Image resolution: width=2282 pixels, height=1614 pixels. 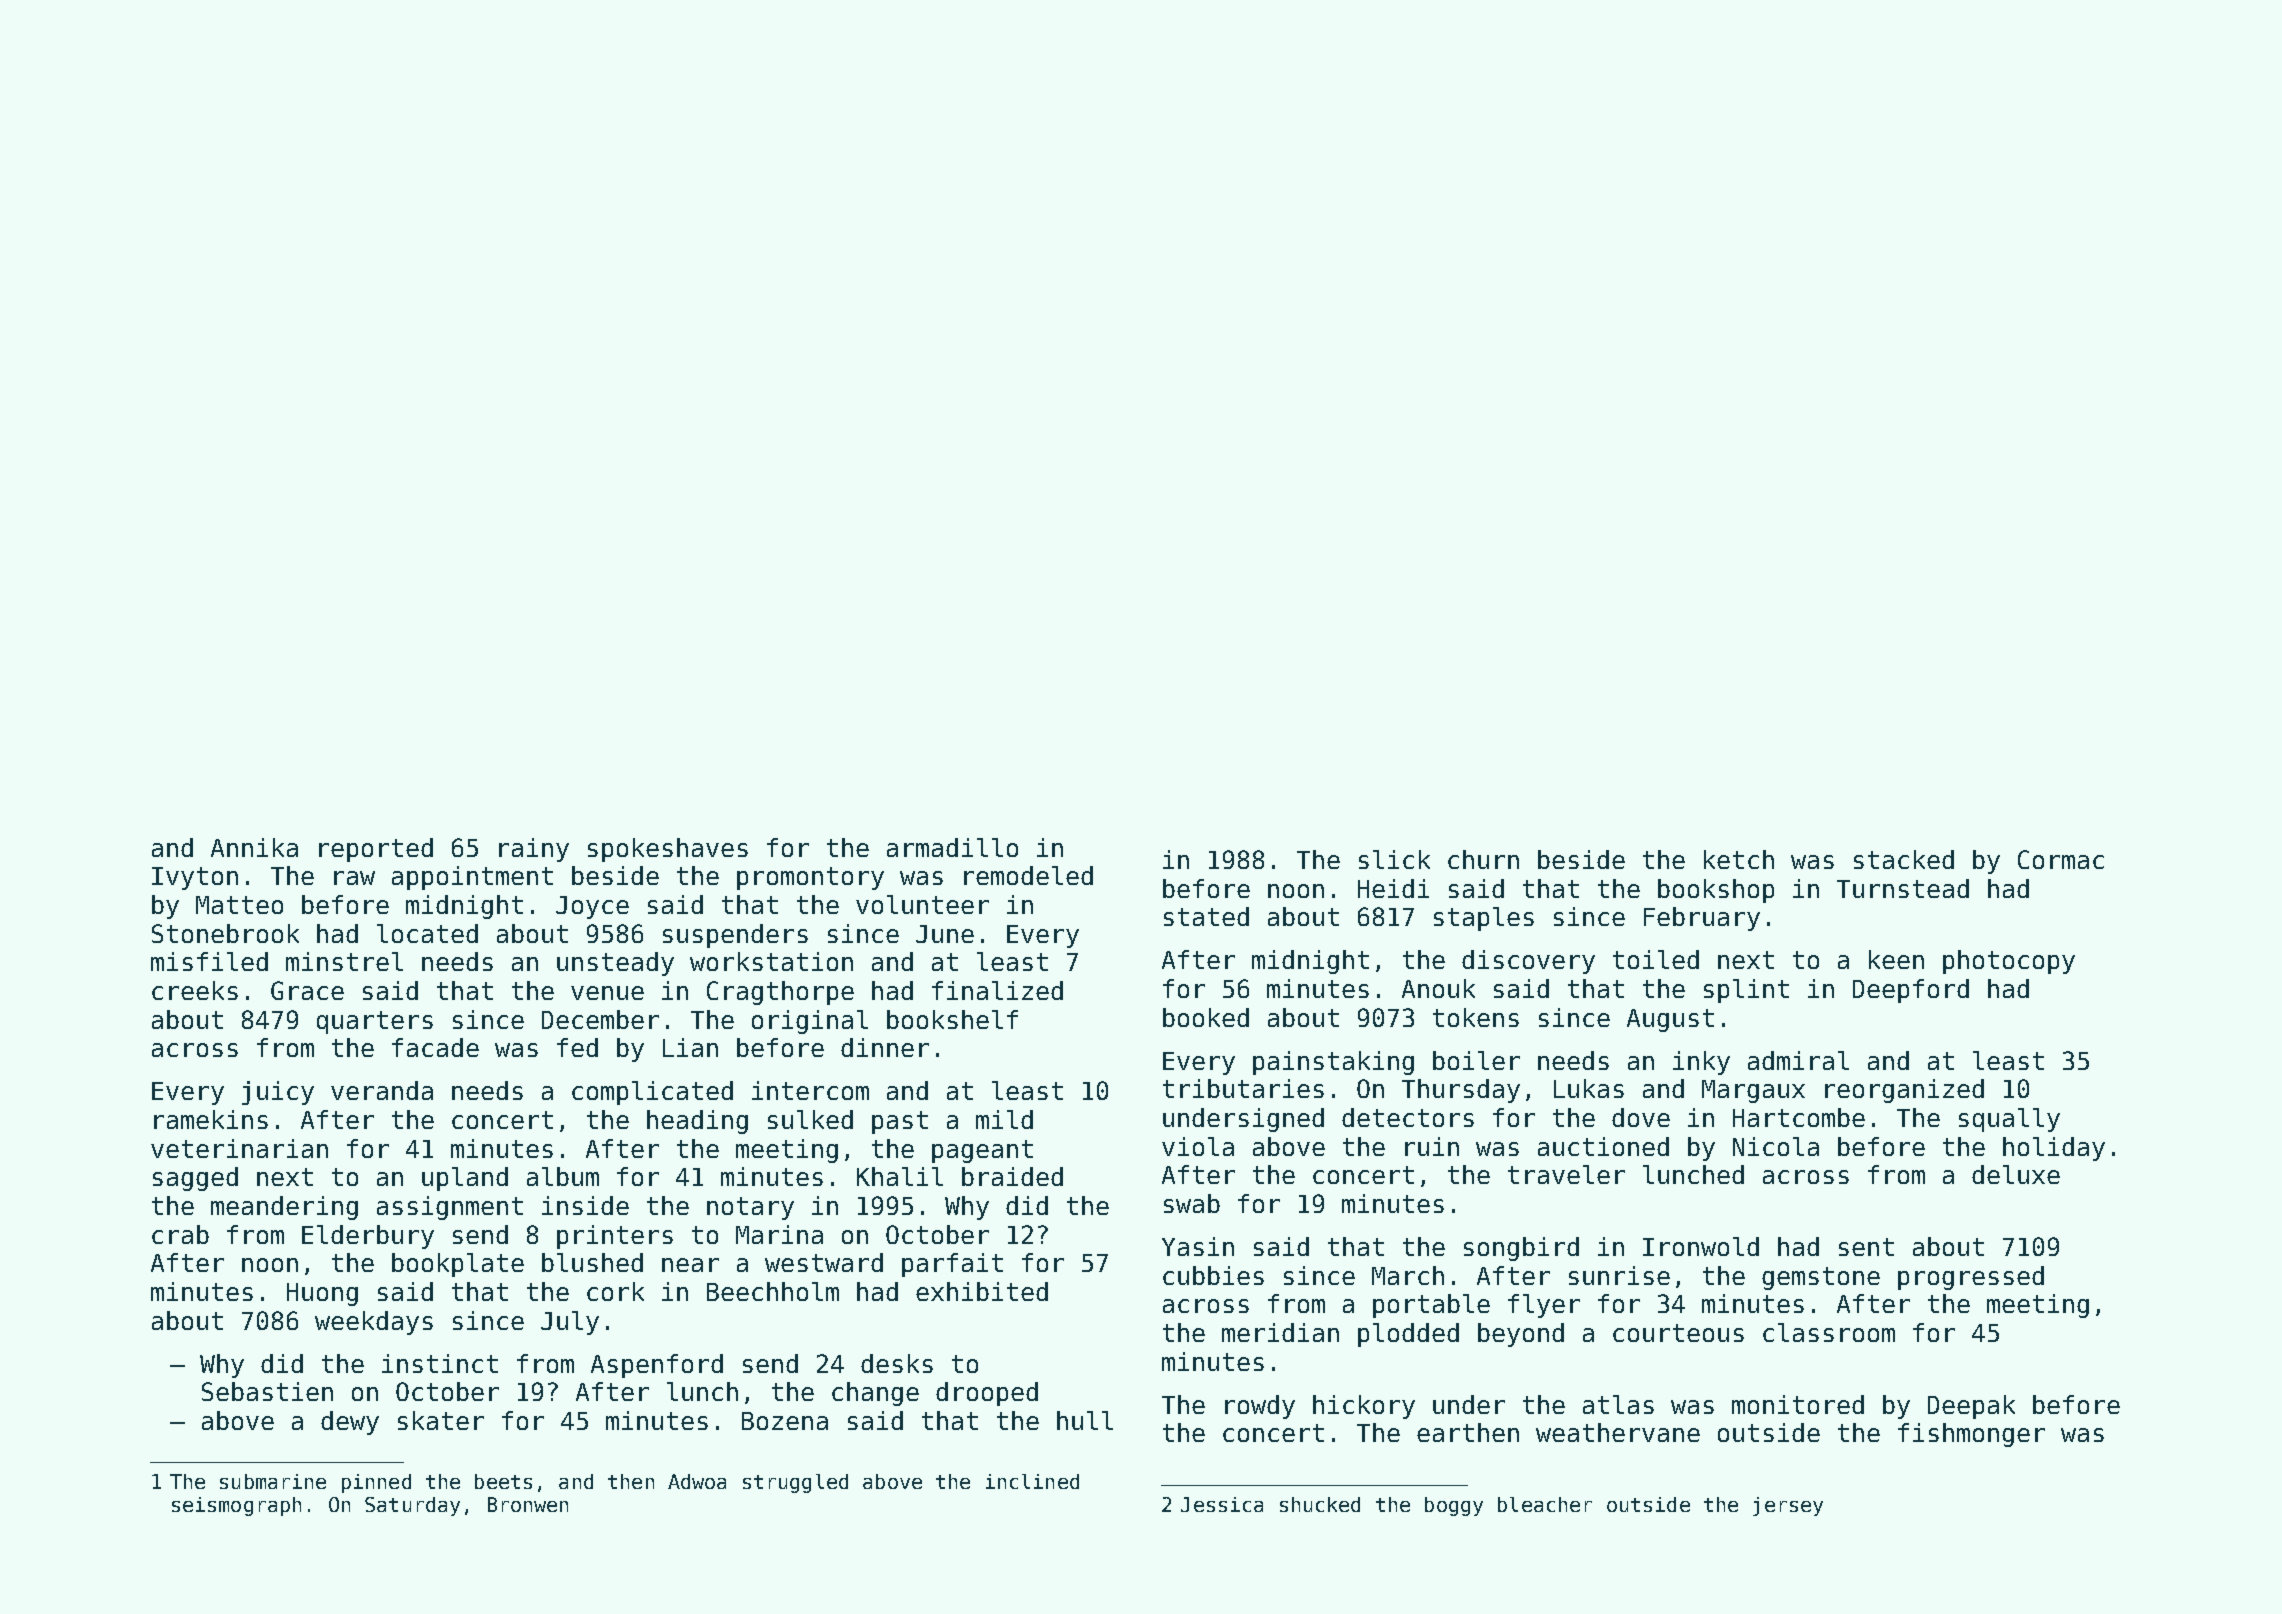 What do you see at coordinates (785, 1421) in the image?
I see `Bozena` at bounding box center [785, 1421].
